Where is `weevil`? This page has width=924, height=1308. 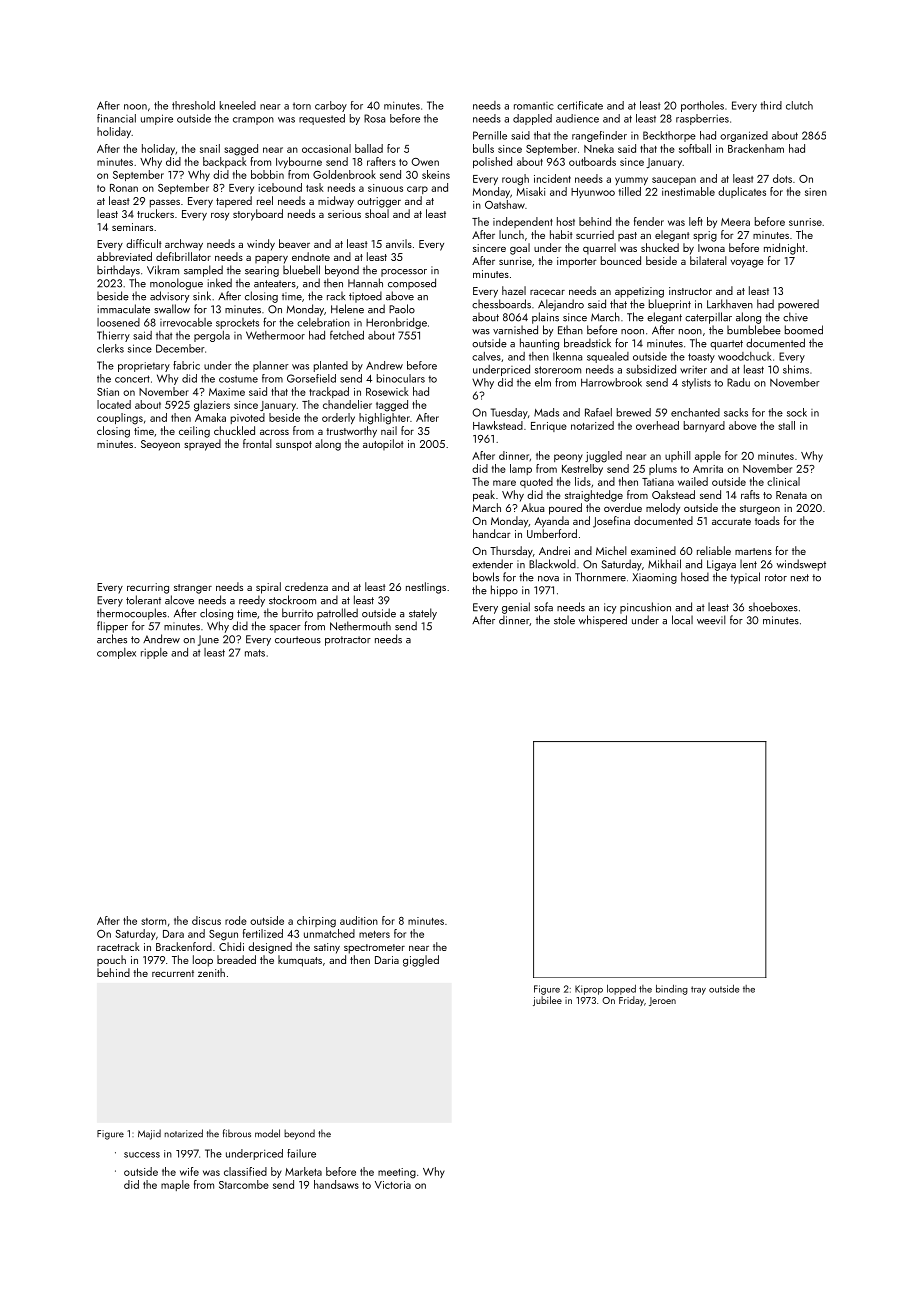 weevil is located at coordinates (711, 620).
